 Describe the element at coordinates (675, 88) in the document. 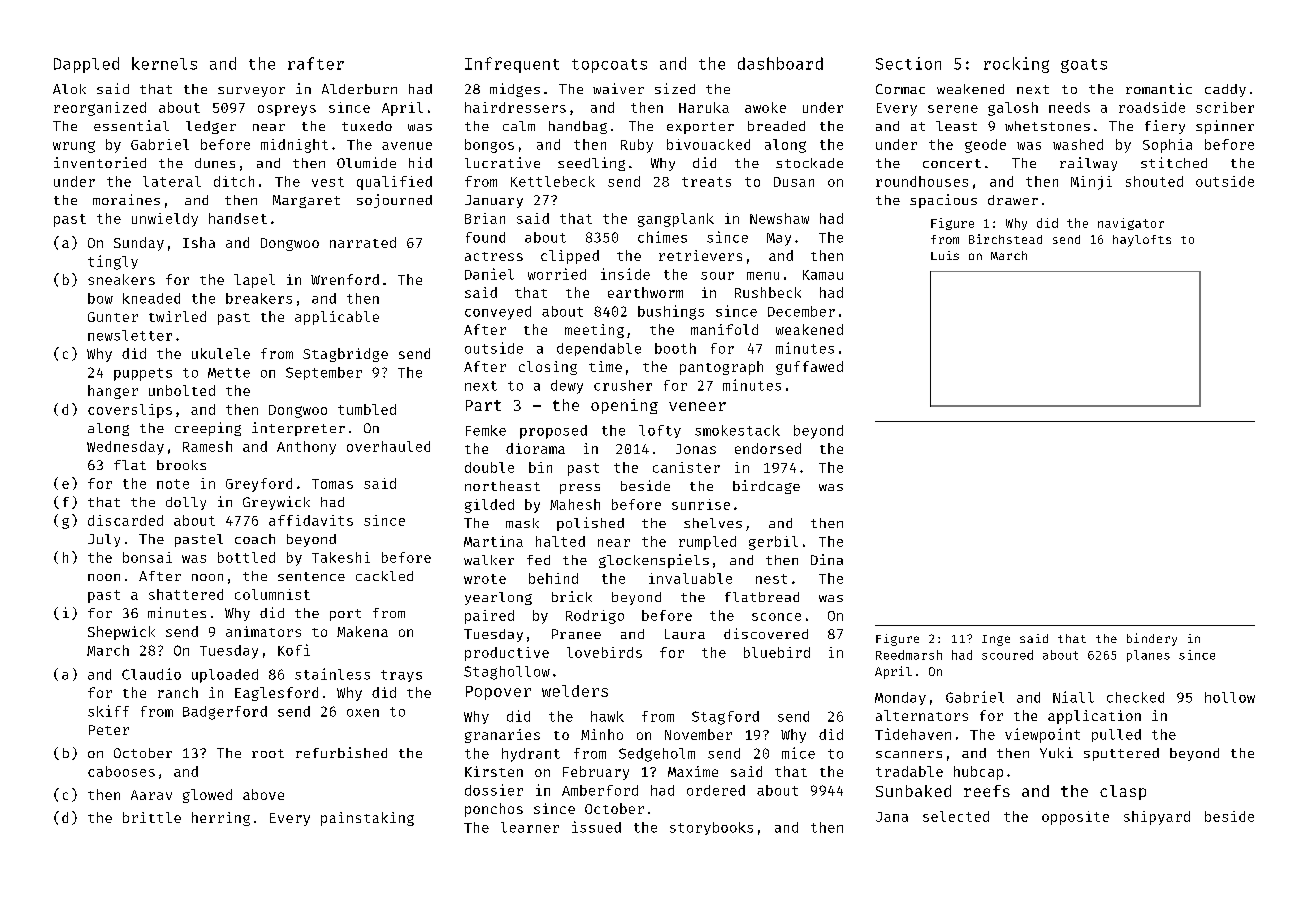

I see `sized` at that location.
